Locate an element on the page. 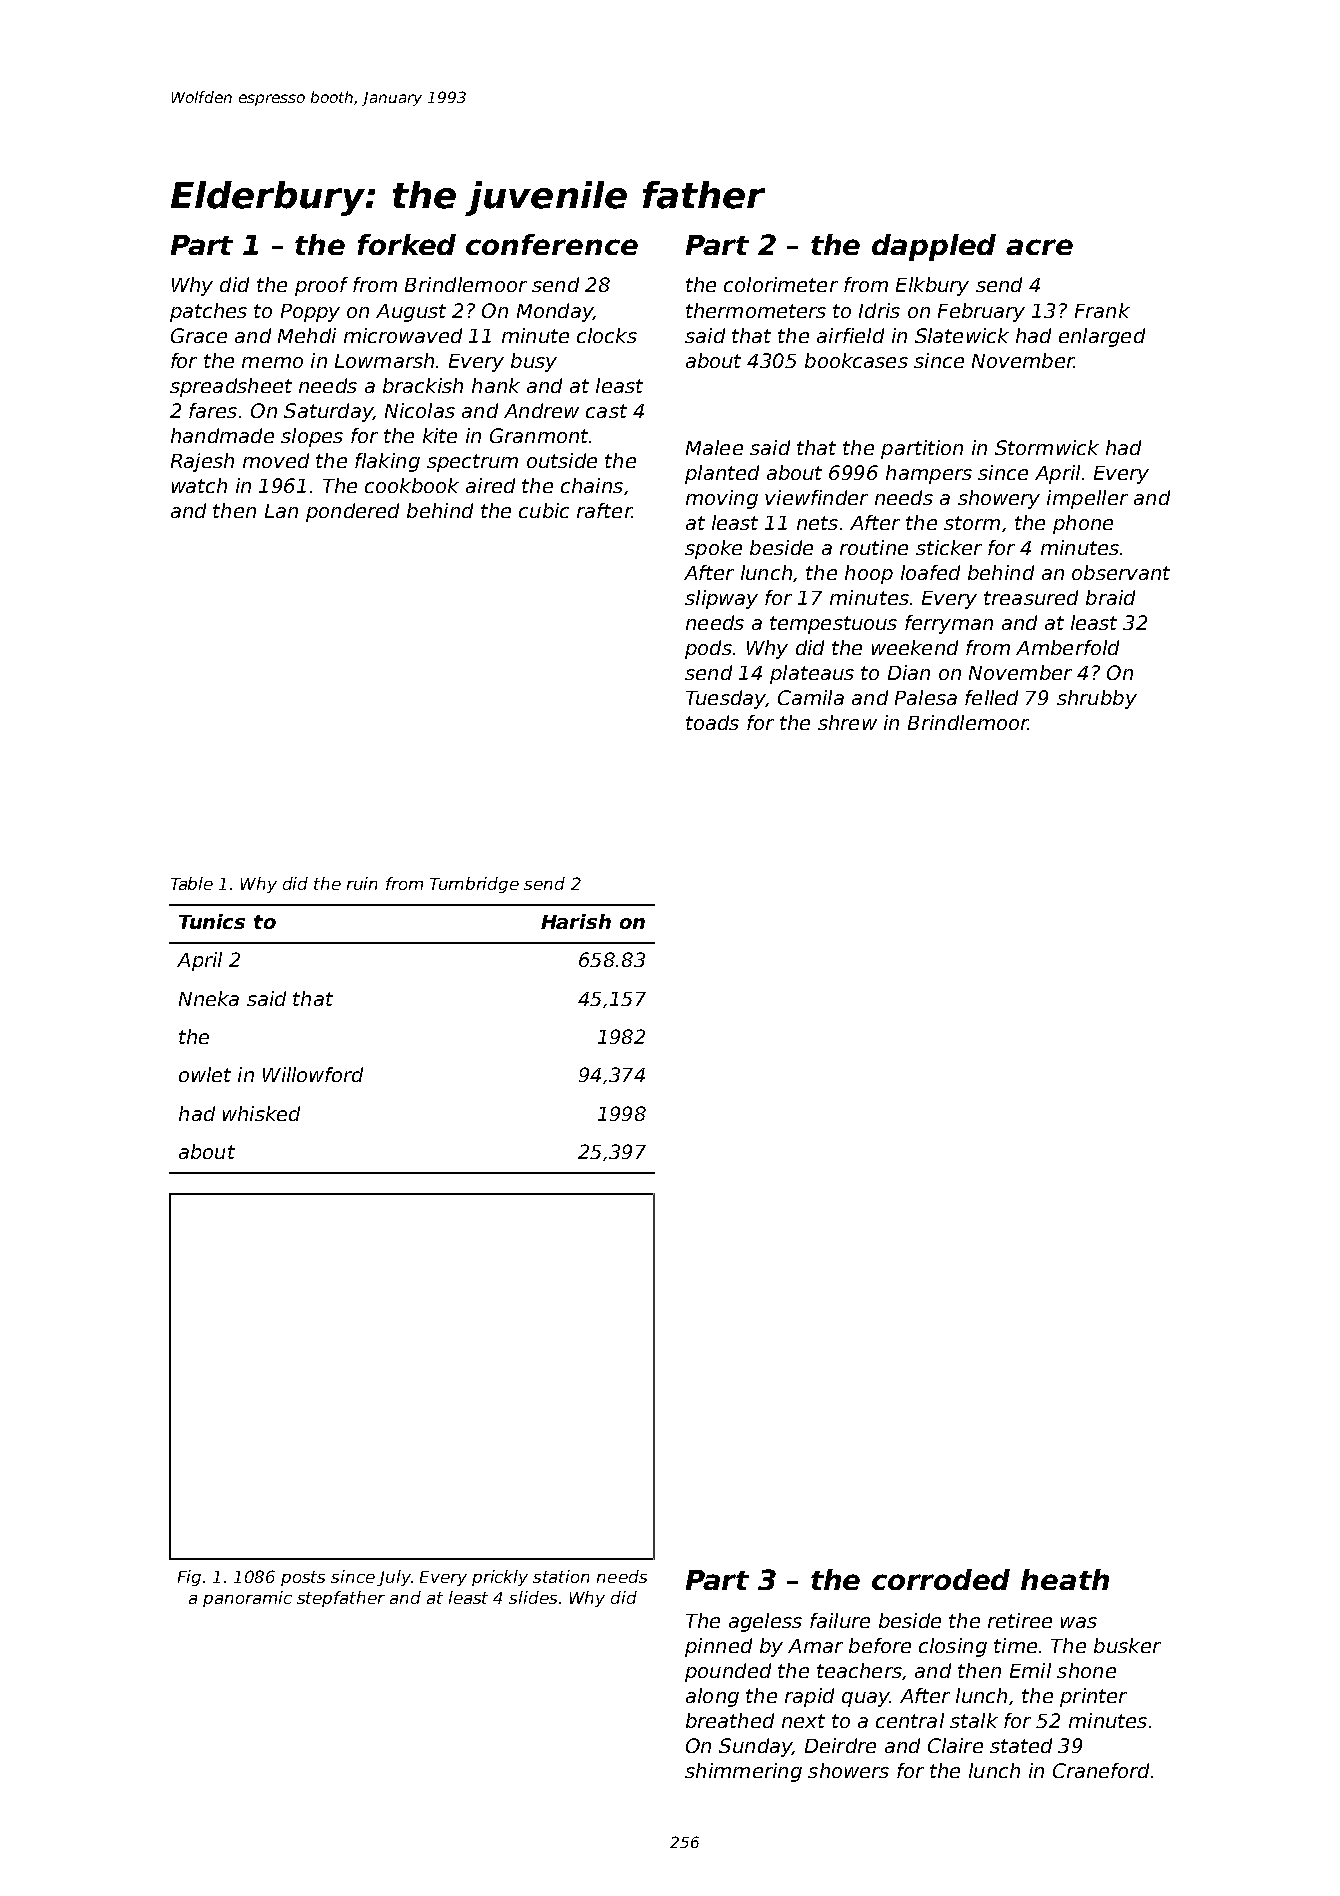 This page has width=1340, height=1896. Harish is located at coordinates (576, 921).
